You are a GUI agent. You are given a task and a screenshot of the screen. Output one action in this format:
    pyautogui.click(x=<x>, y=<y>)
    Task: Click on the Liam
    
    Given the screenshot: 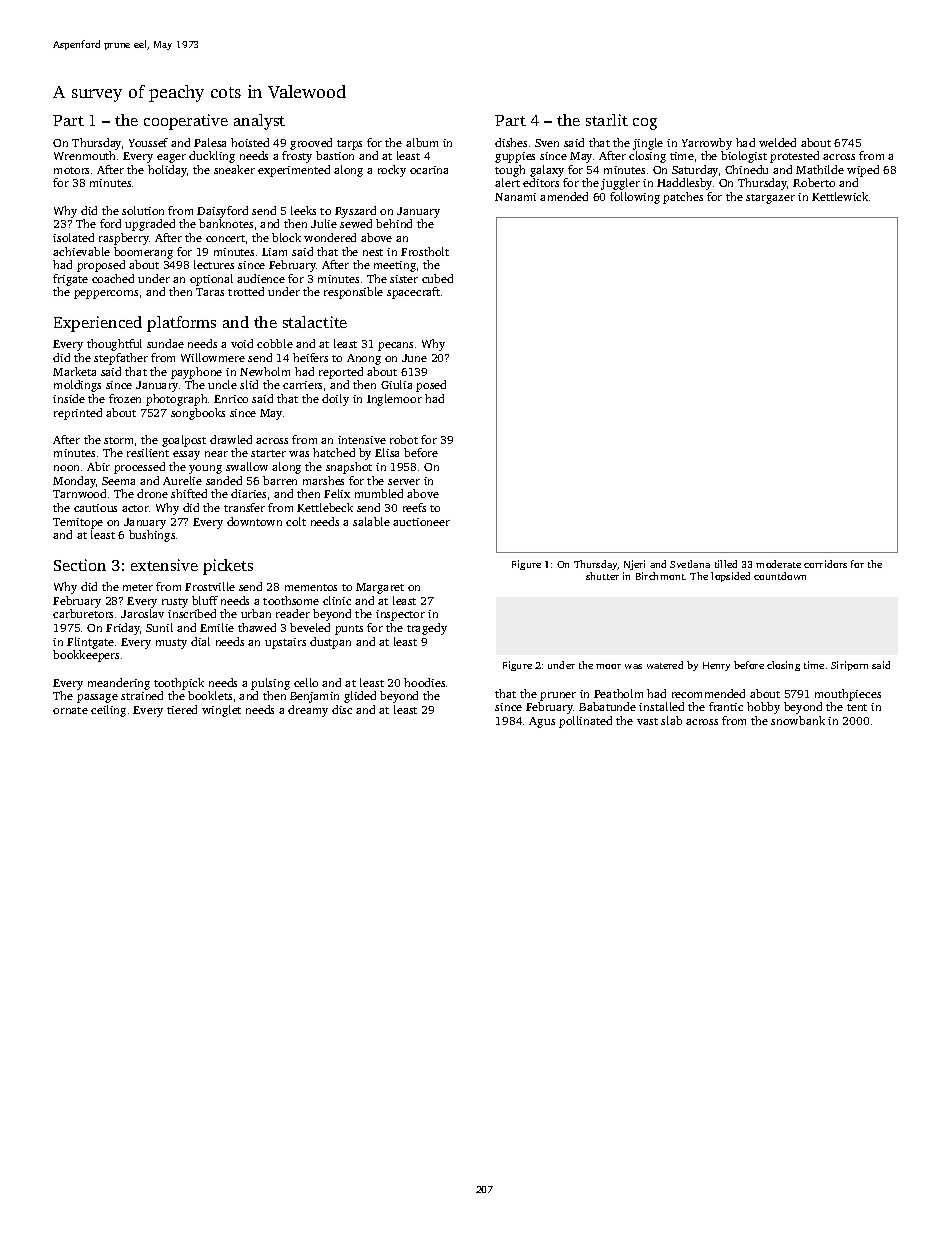 What is the action you would take?
    pyautogui.click(x=274, y=252)
